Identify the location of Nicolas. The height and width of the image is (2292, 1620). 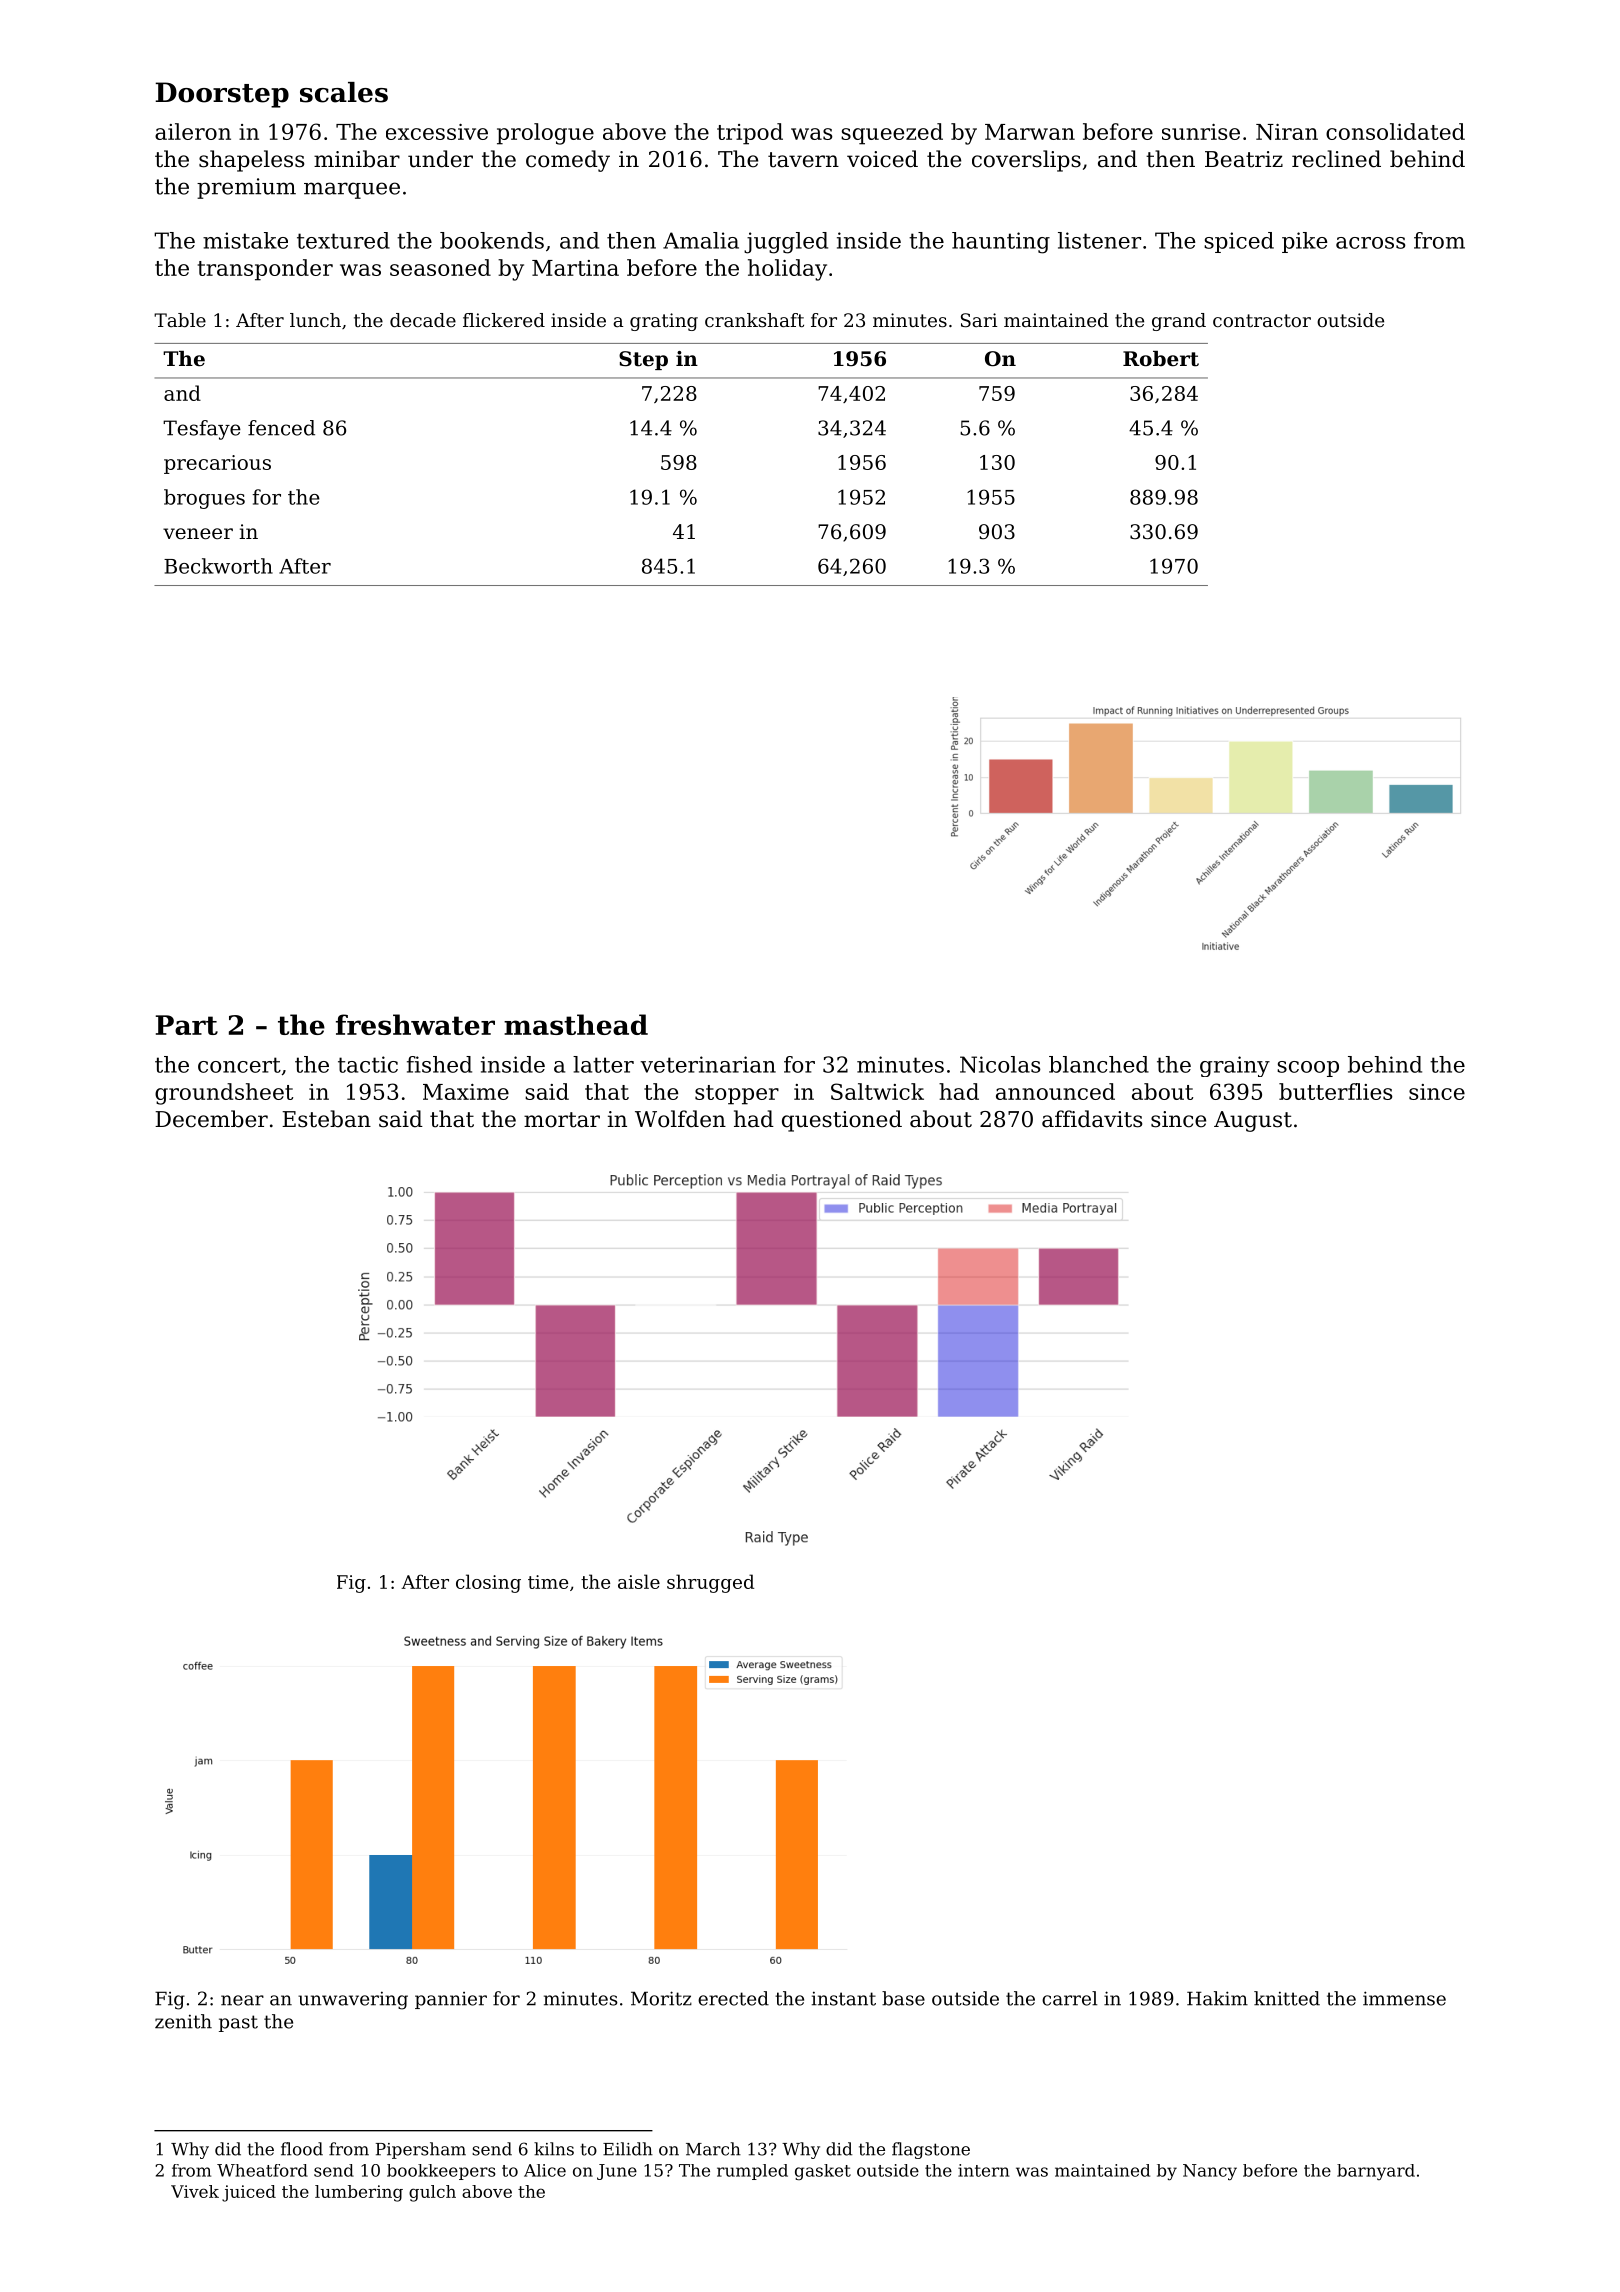
(1000, 1064).
